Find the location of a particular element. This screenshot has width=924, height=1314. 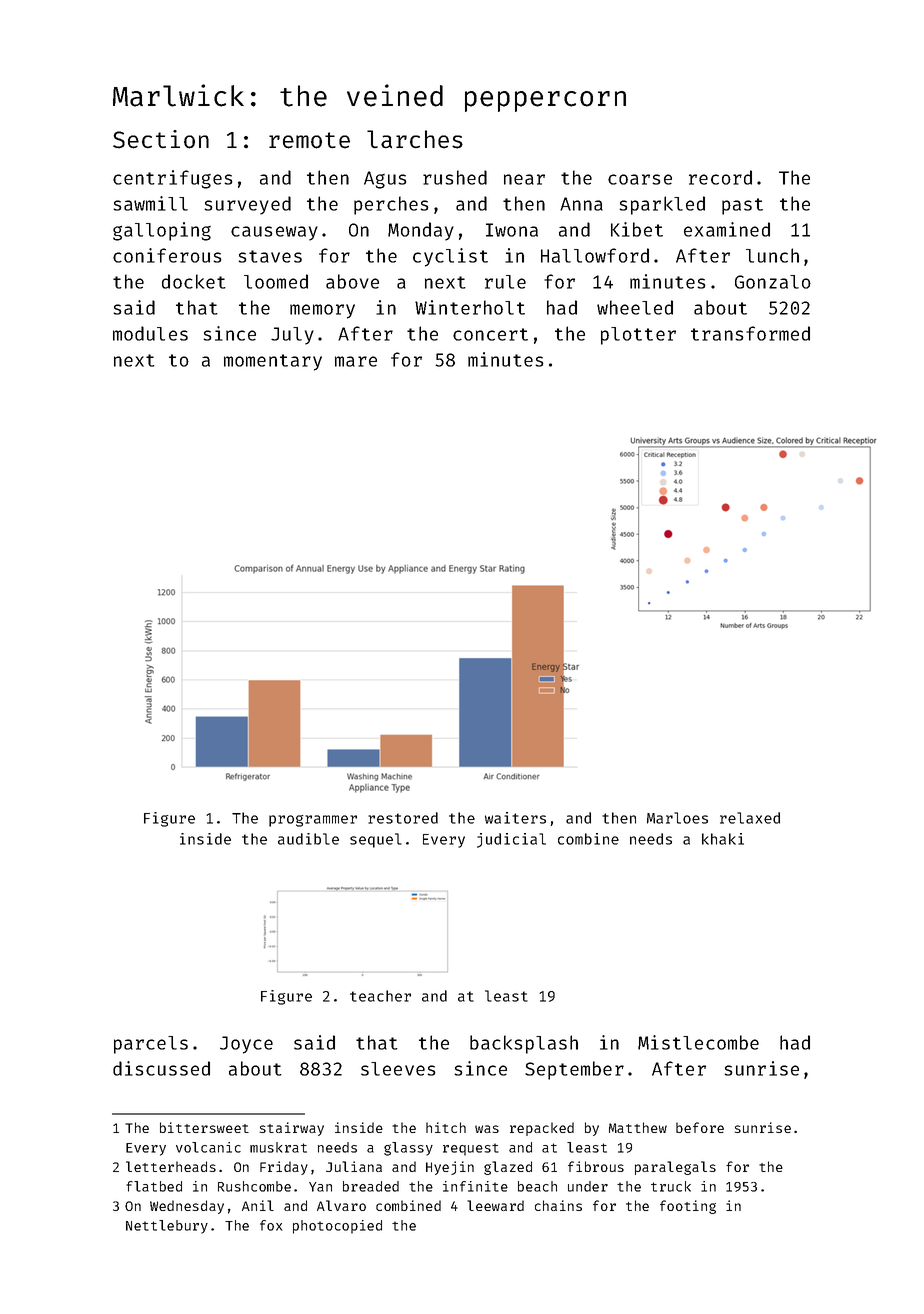

Nettlebury is located at coordinates (167, 1227).
